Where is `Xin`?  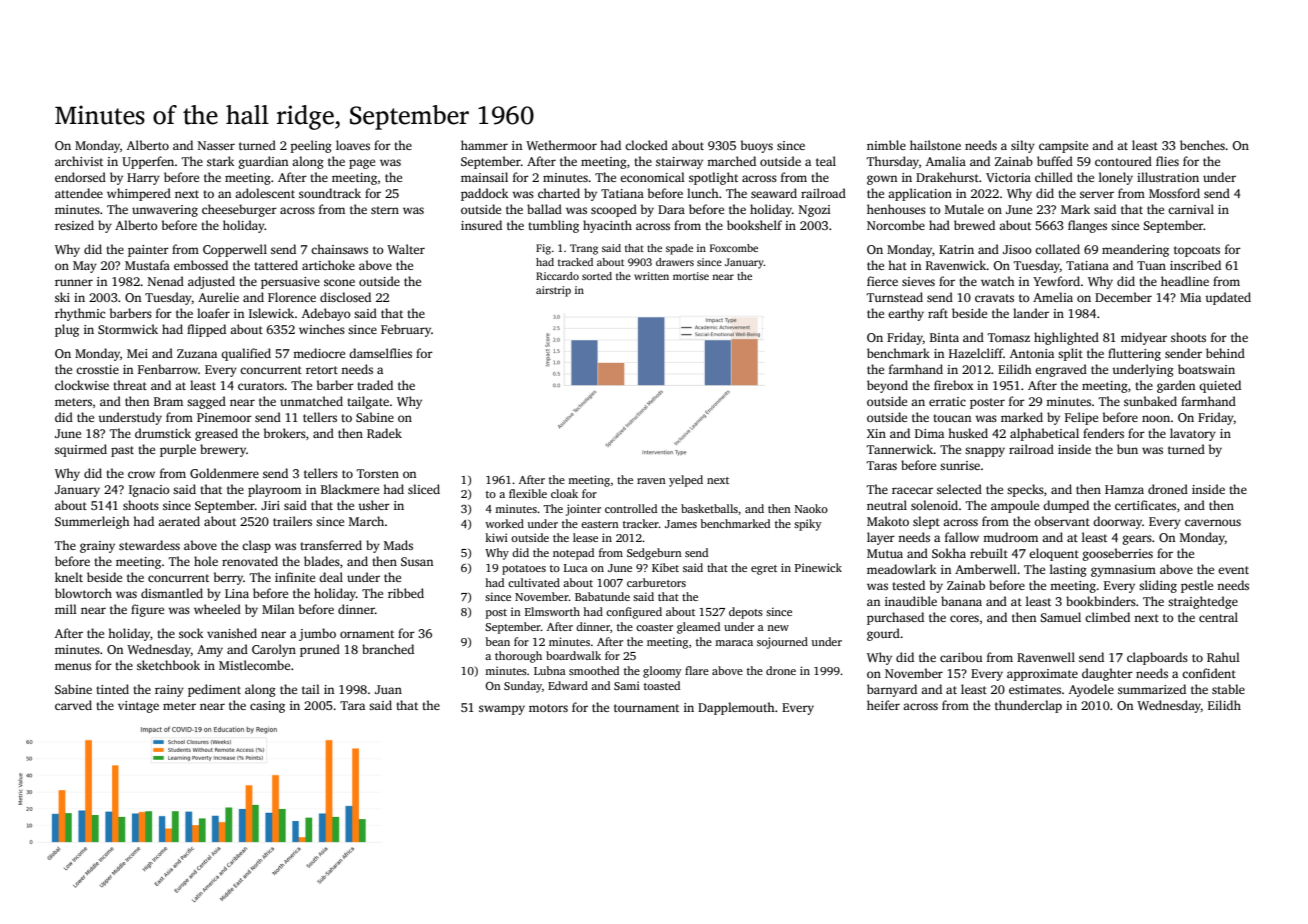
Xin is located at coordinates (876, 433).
